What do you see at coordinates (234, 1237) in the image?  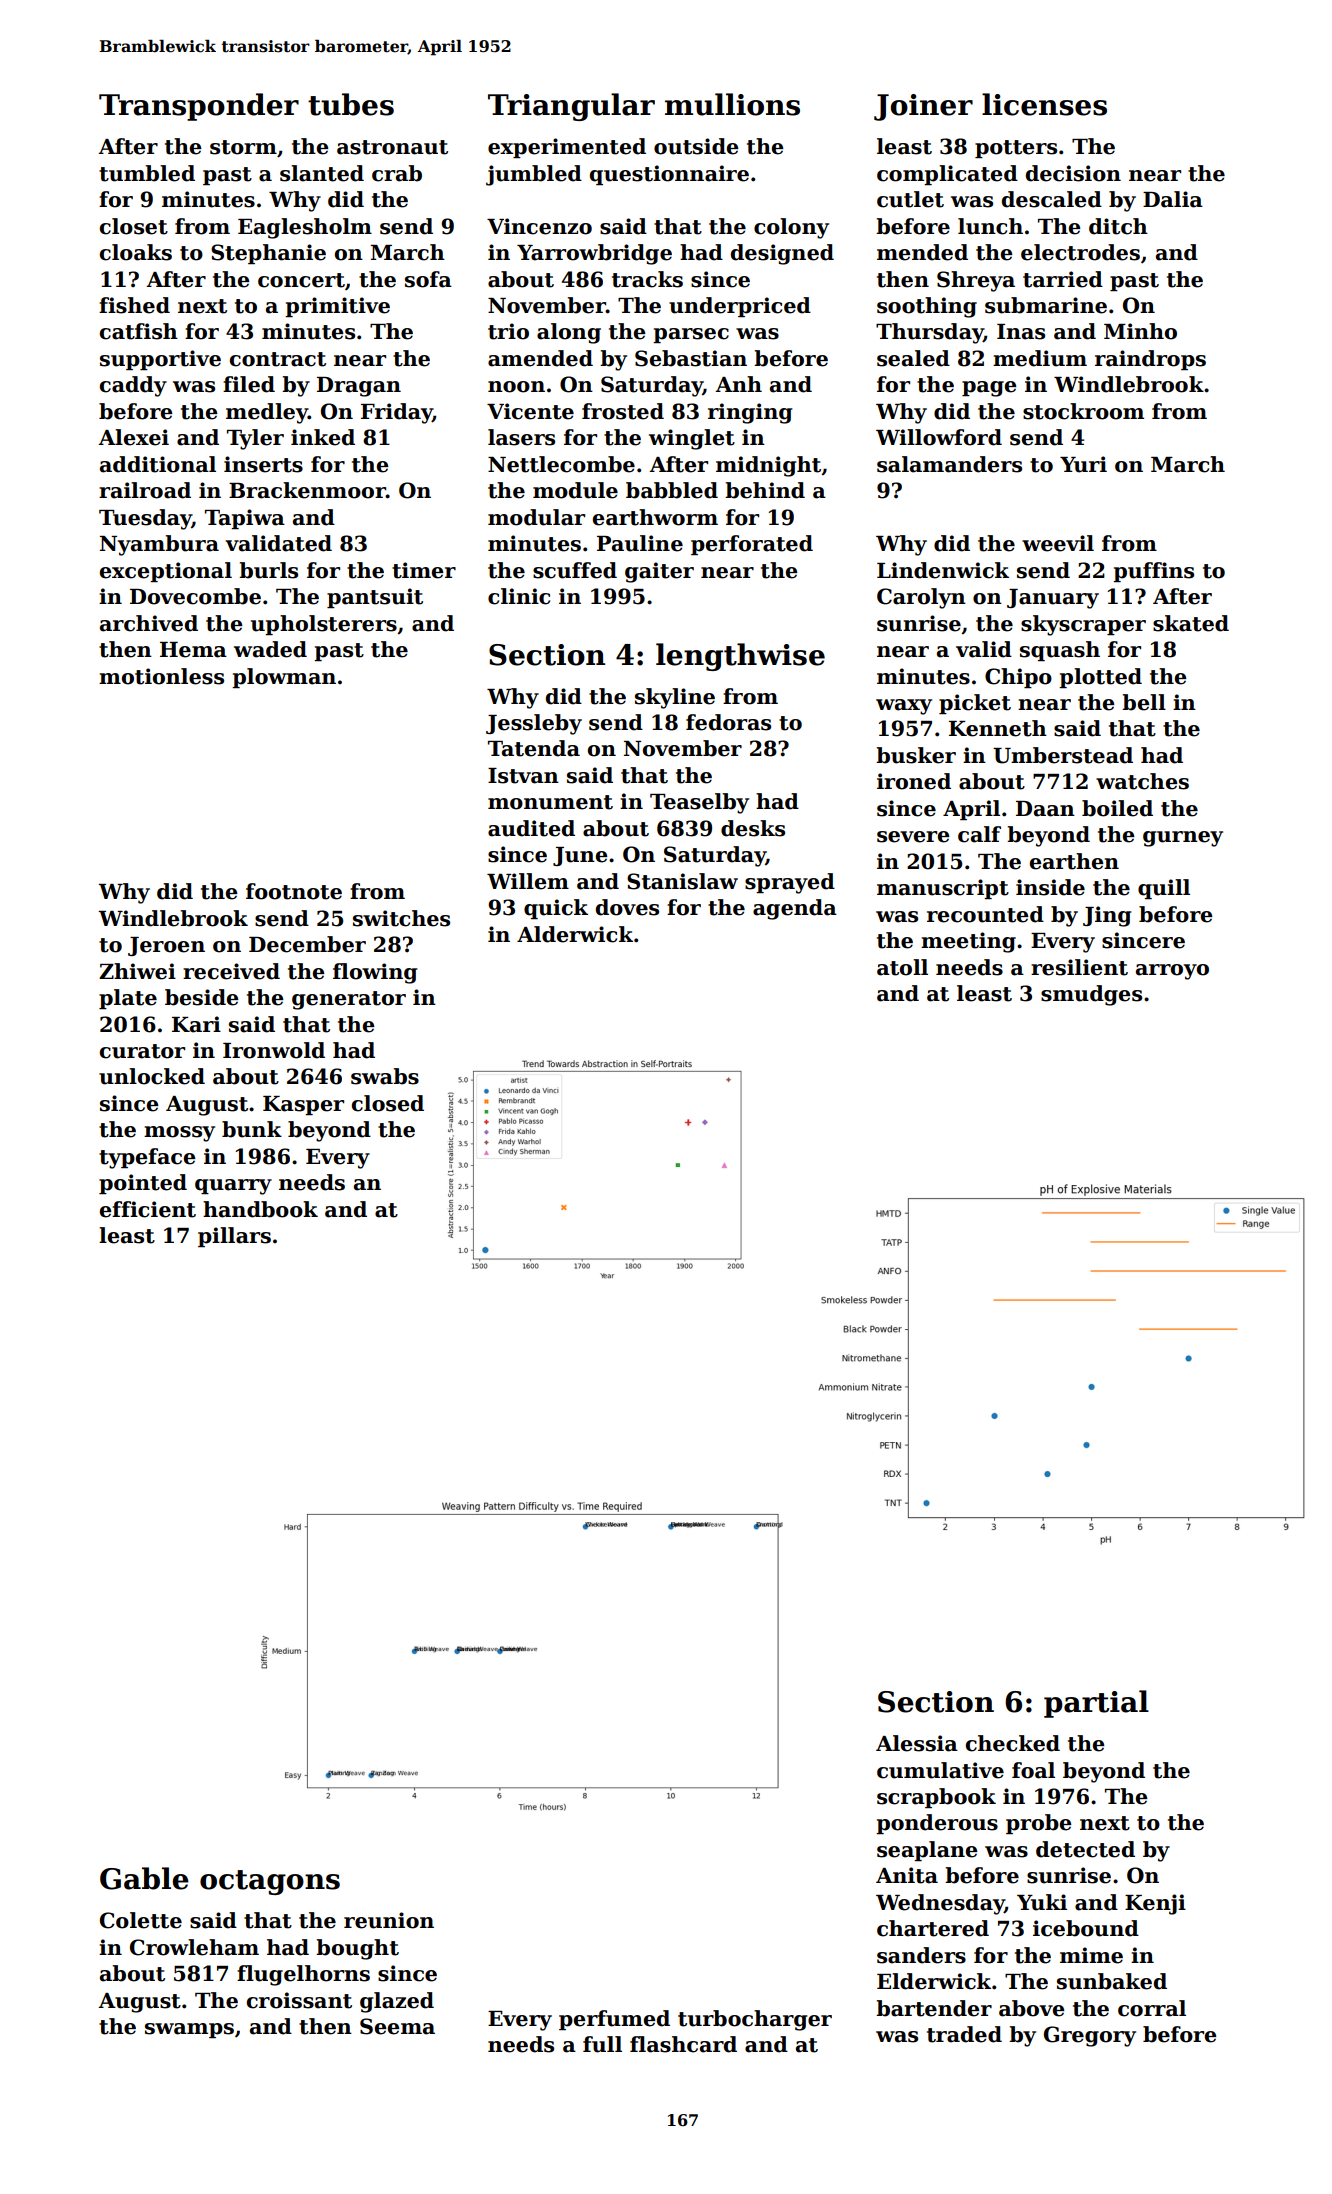 I see `pillars` at bounding box center [234, 1237].
